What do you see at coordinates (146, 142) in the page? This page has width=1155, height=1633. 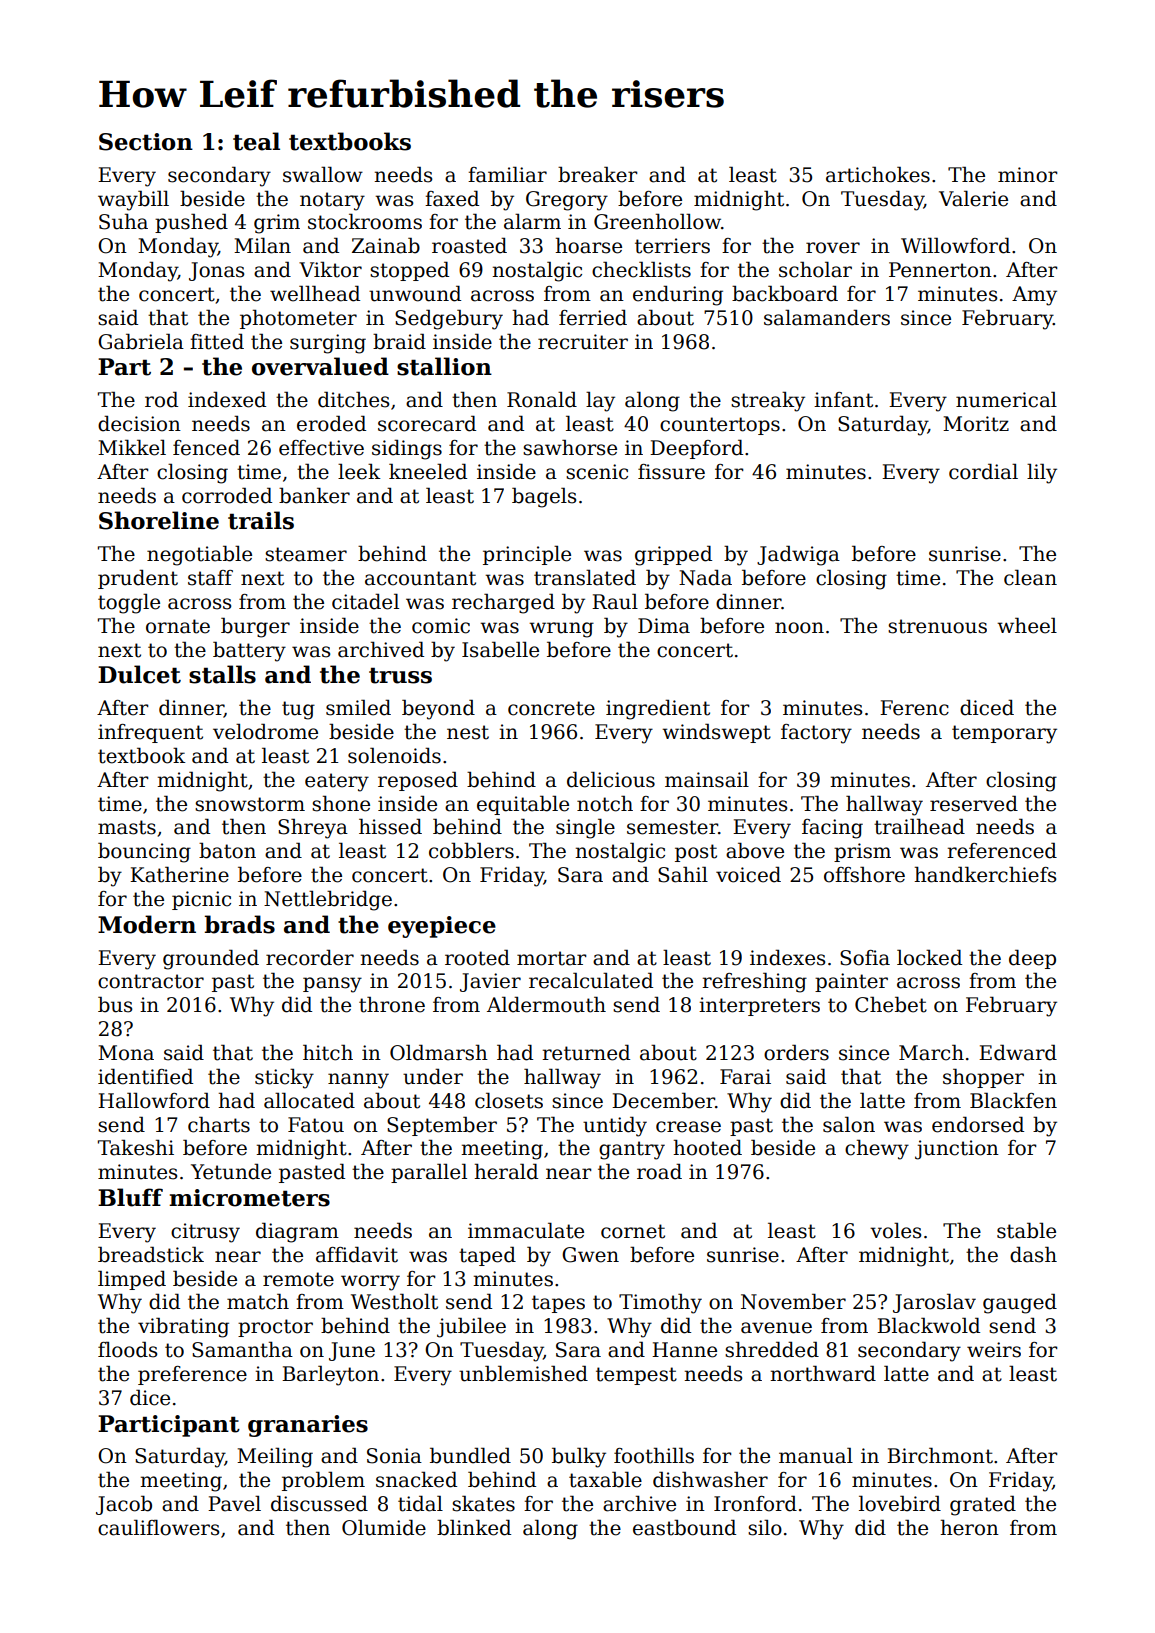 I see `Section` at bounding box center [146, 142].
